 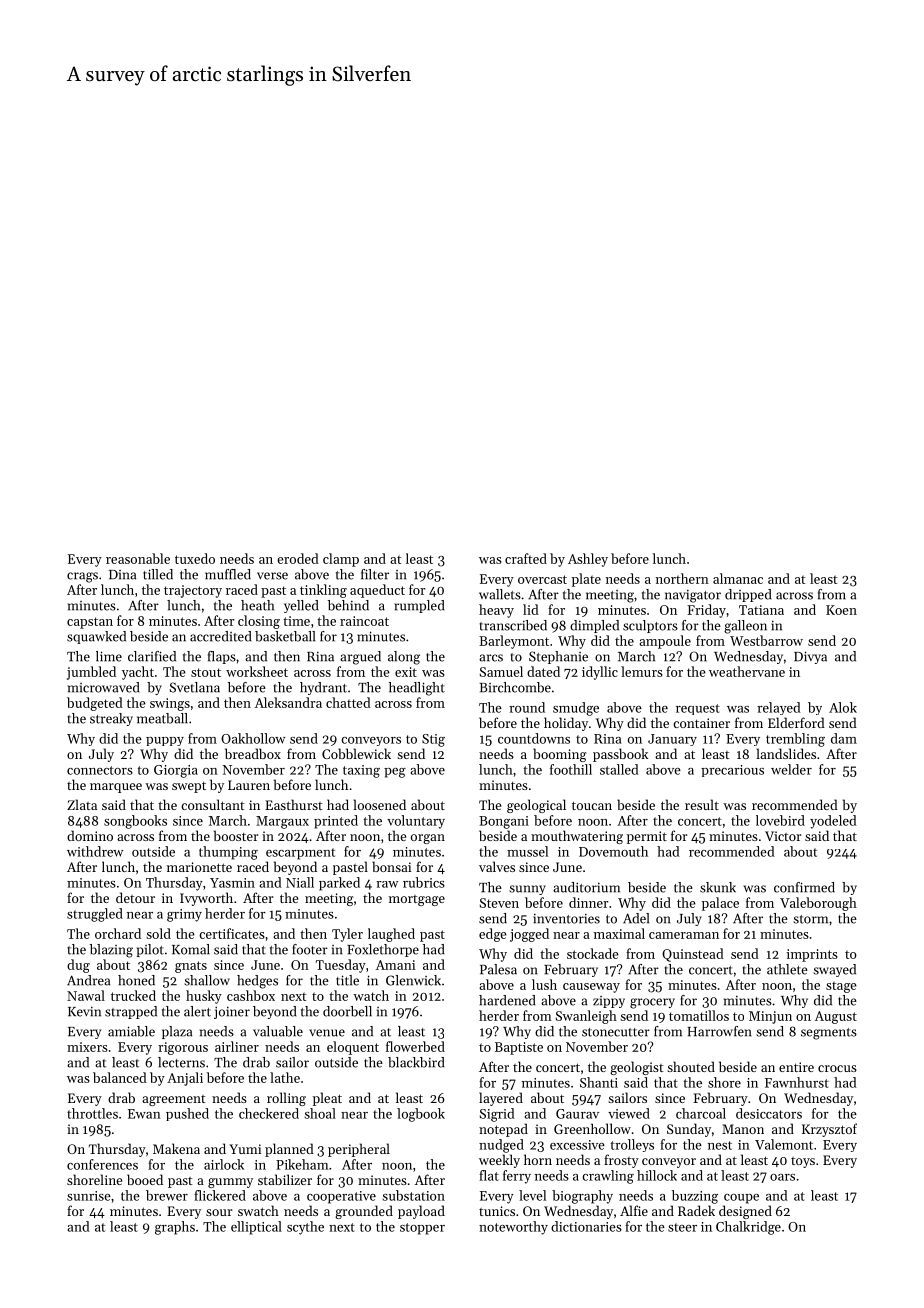 I want to click on Ashley, so click(x=588, y=560).
